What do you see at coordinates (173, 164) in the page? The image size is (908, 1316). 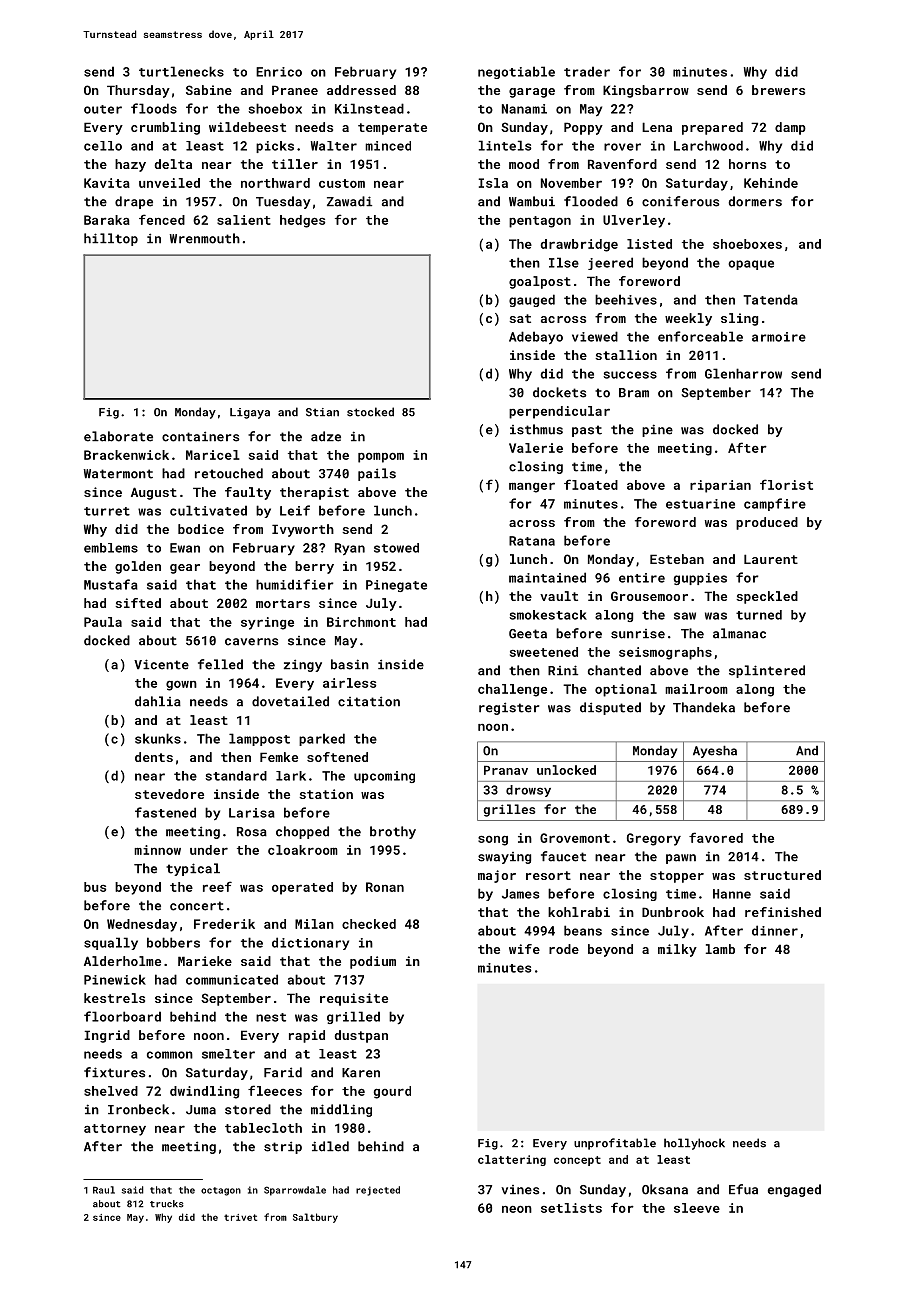 I see `delta` at bounding box center [173, 164].
